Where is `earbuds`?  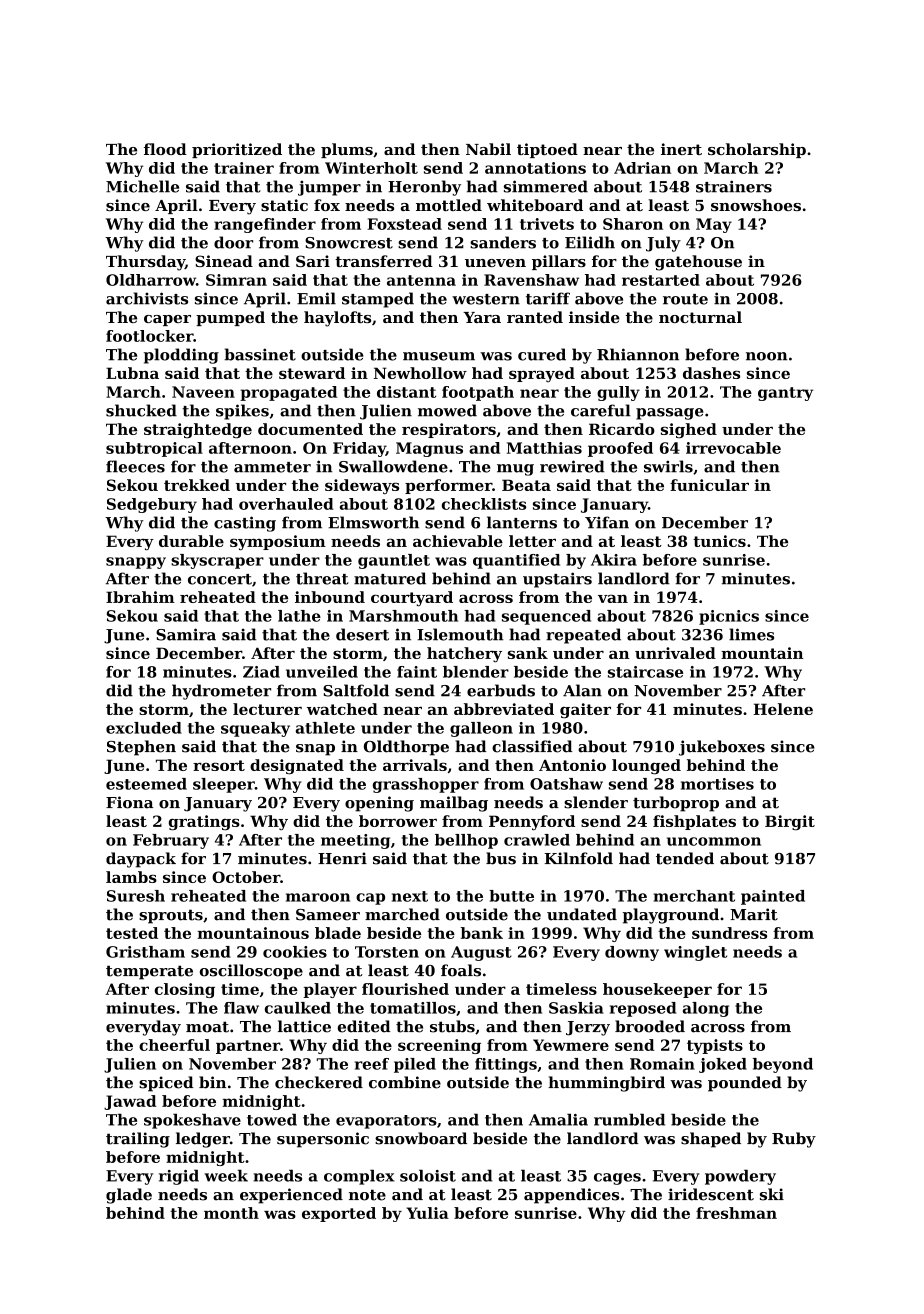 earbuds is located at coordinates (501, 690).
